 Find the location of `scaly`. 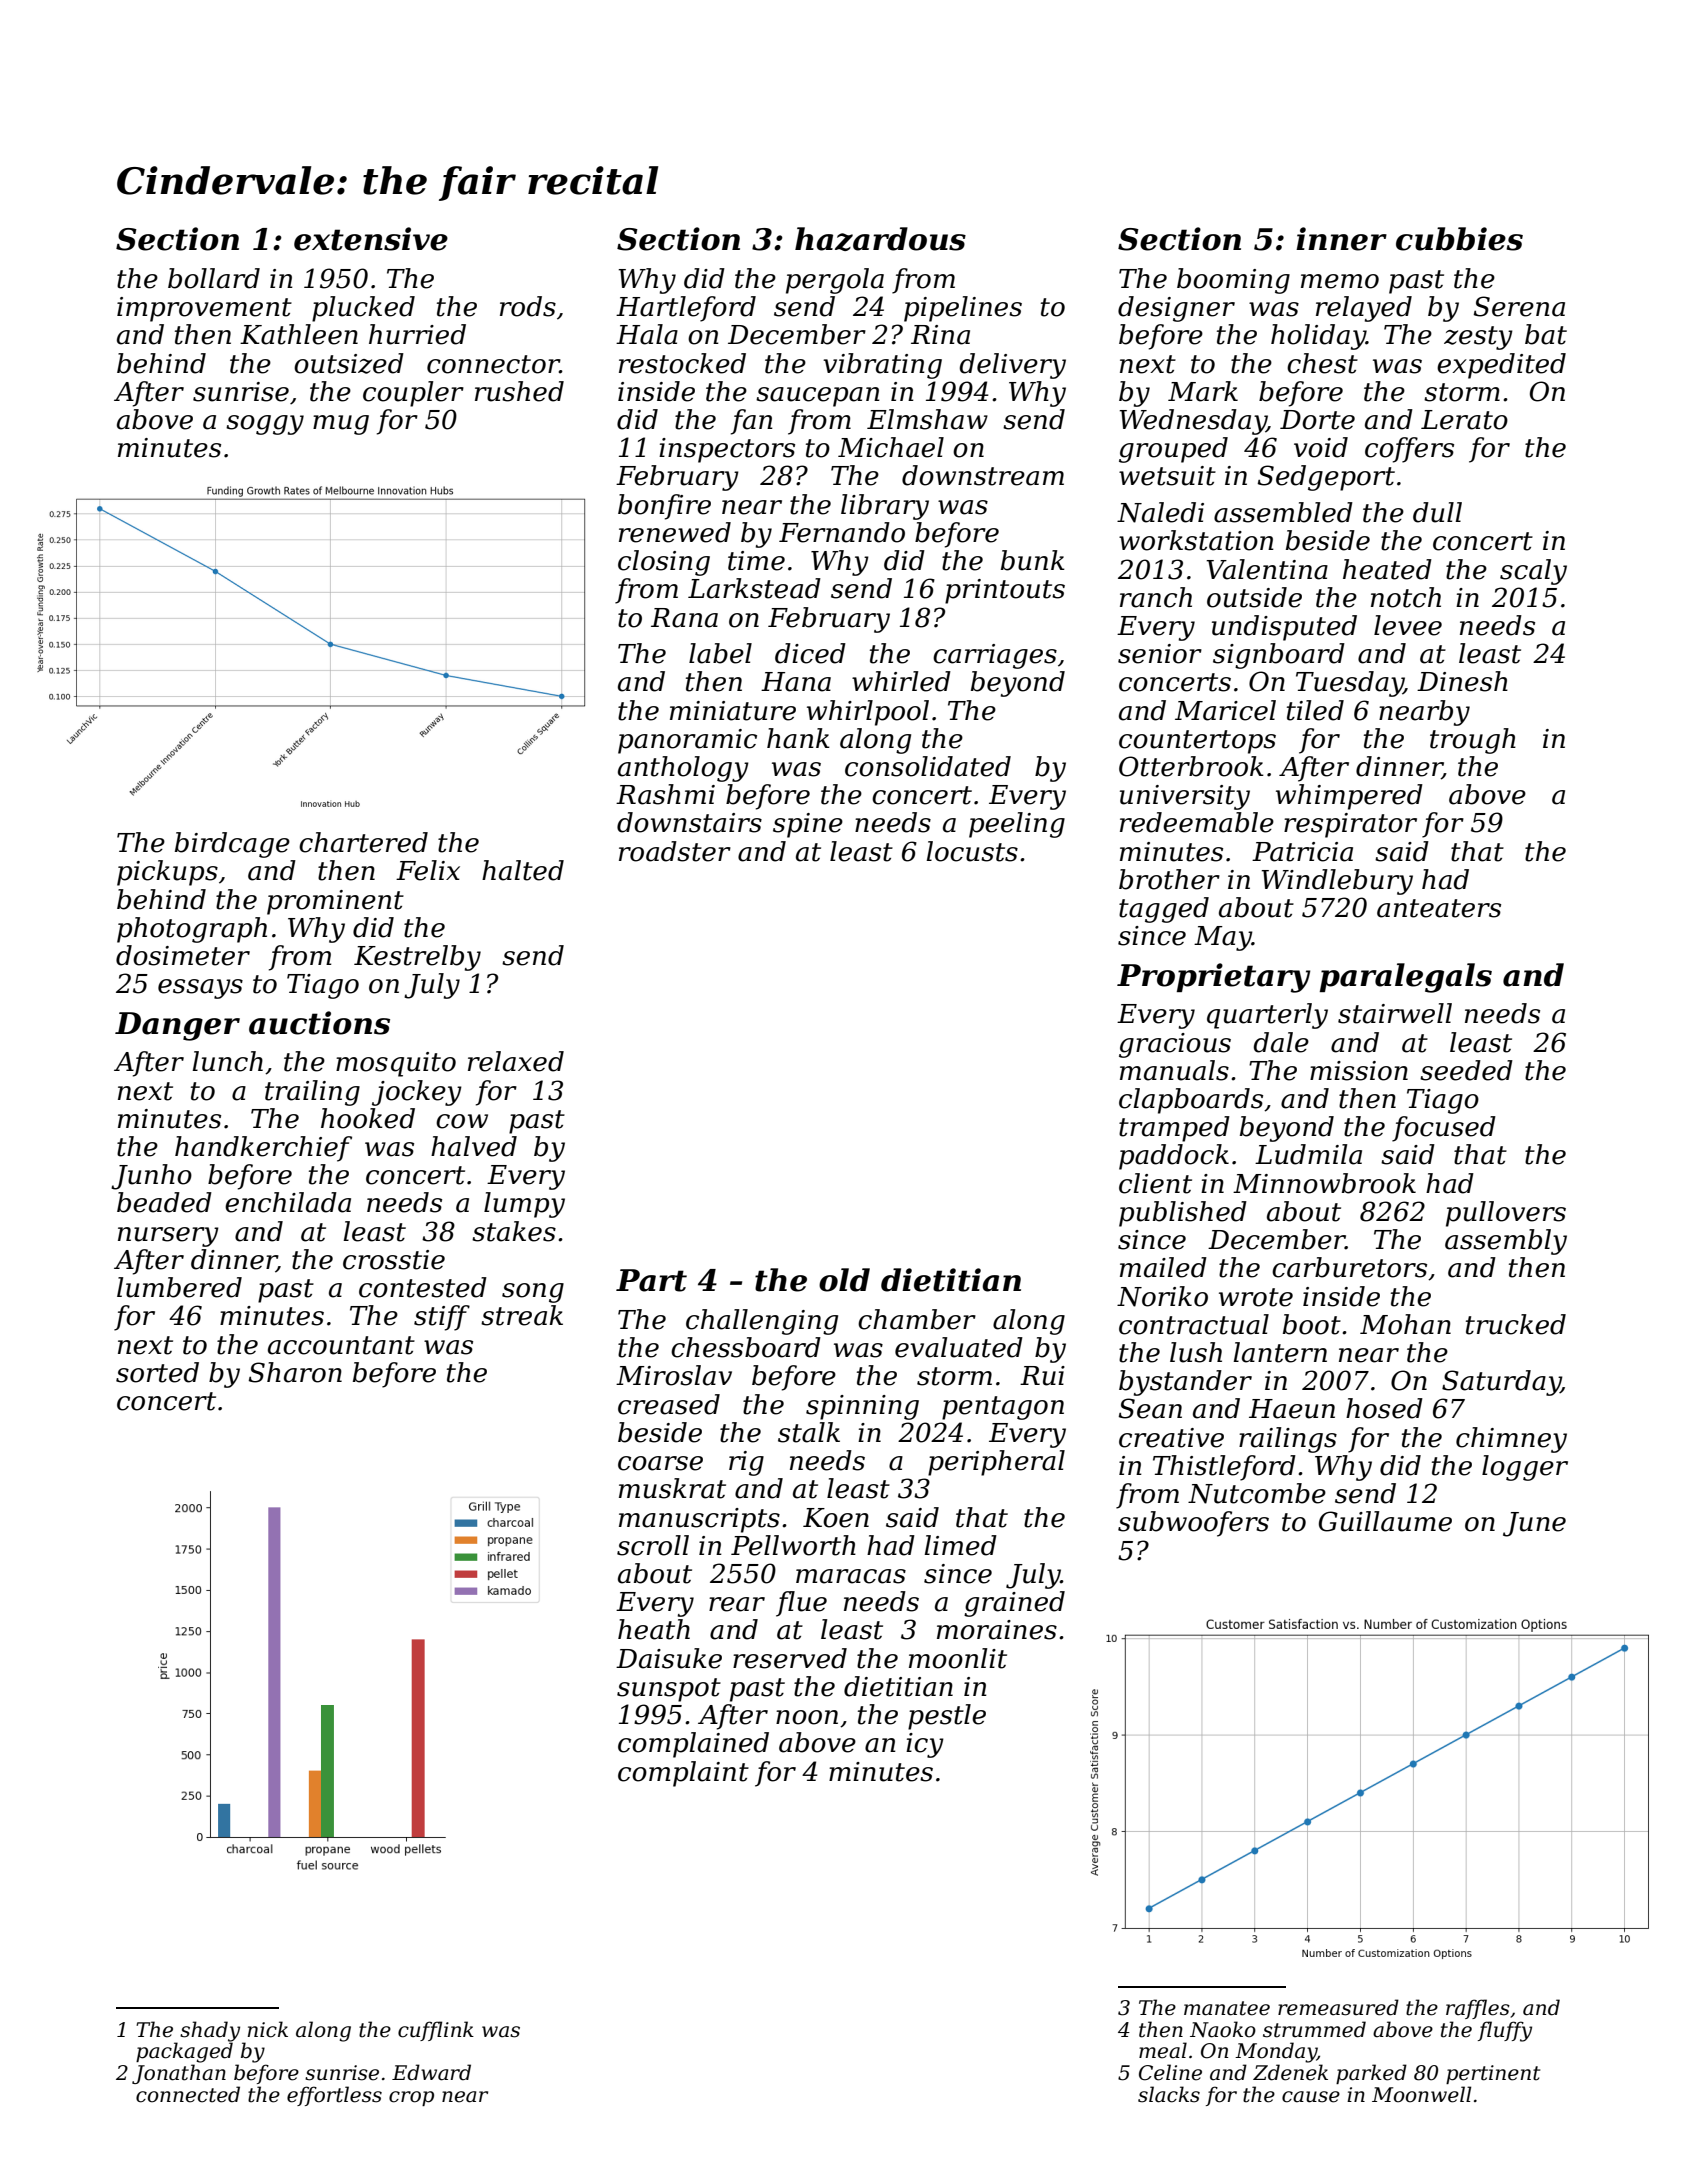

scaly is located at coordinates (1533, 572).
